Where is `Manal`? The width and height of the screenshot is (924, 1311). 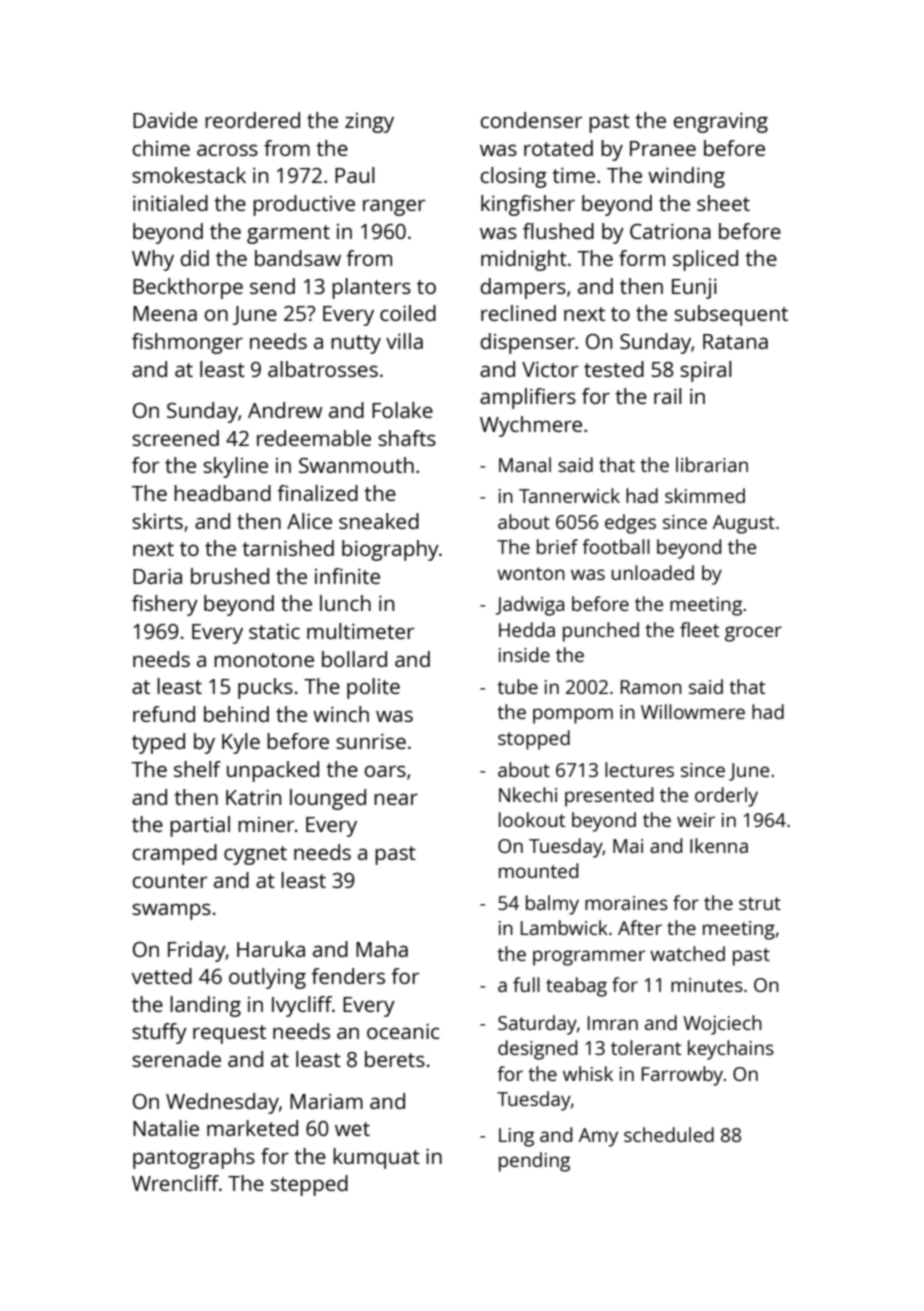 Manal is located at coordinates (525, 464).
